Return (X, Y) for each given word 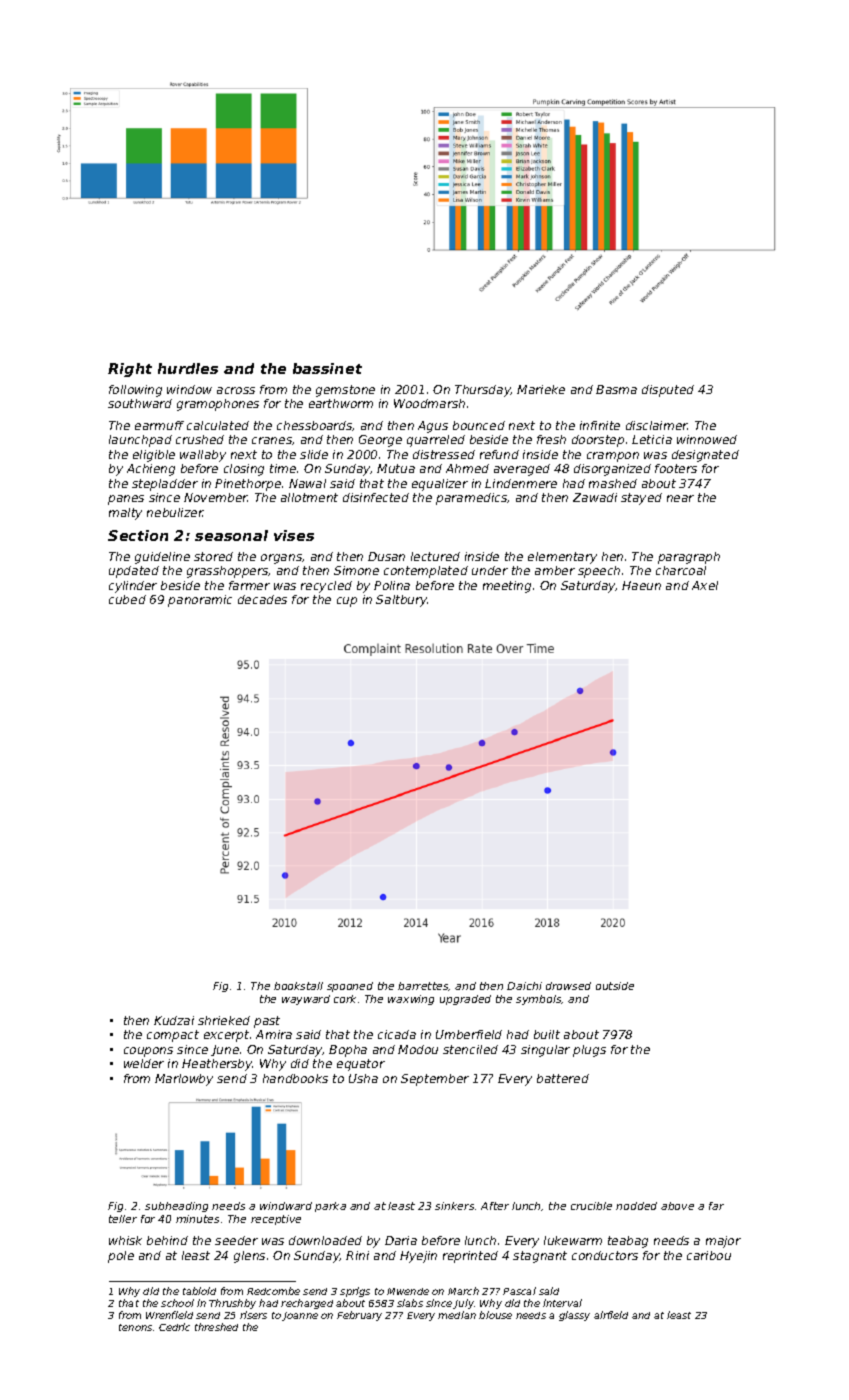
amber (555, 570)
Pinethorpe (248, 485)
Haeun (641, 585)
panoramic (200, 601)
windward (286, 1206)
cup (347, 602)
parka (330, 1207)
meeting (507, 587)
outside (615, 986)
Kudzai (174, 1020)
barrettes (423, 986)
